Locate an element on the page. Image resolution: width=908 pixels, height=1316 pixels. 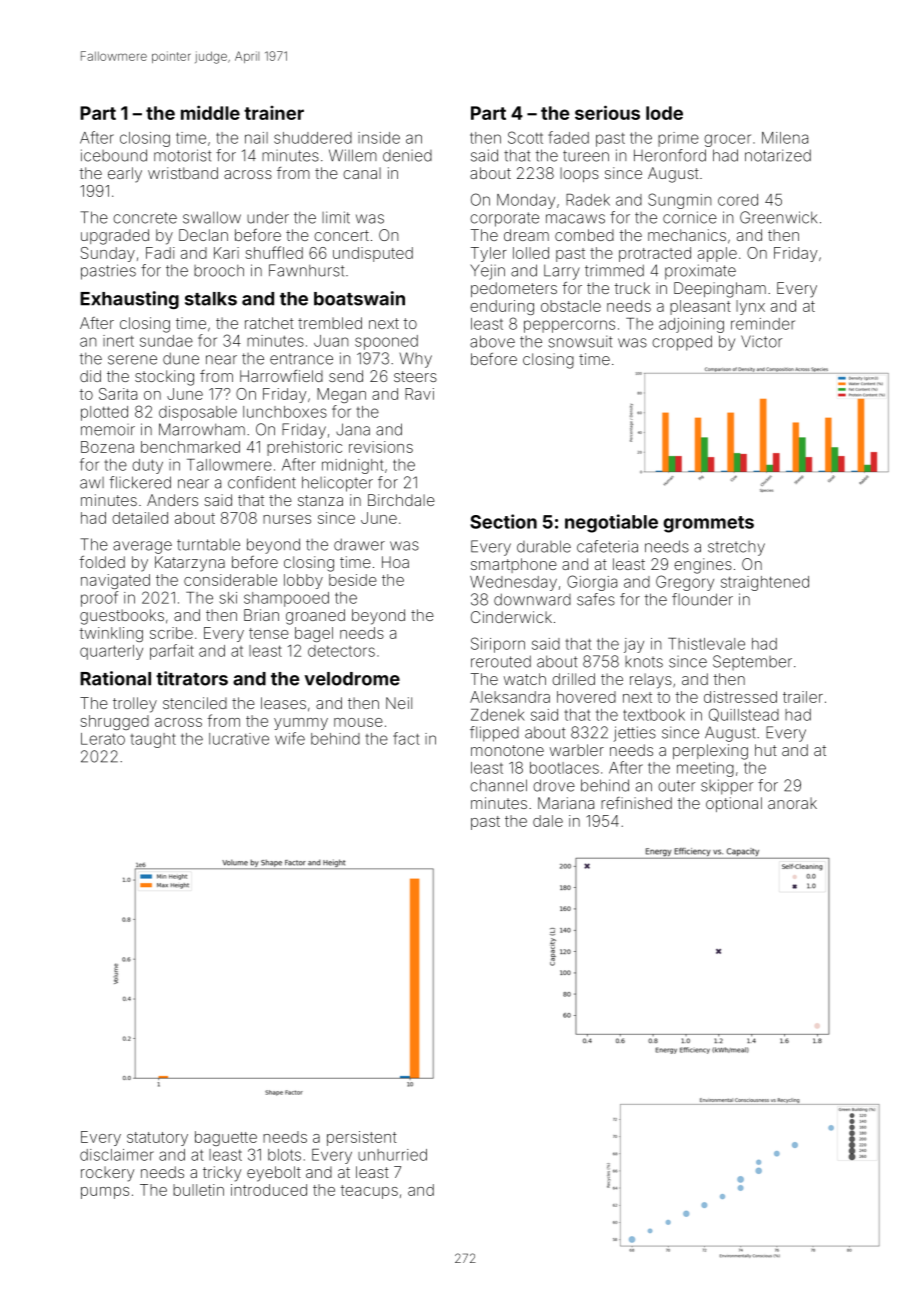
bootlaces is located at coordinates (564, 768).
